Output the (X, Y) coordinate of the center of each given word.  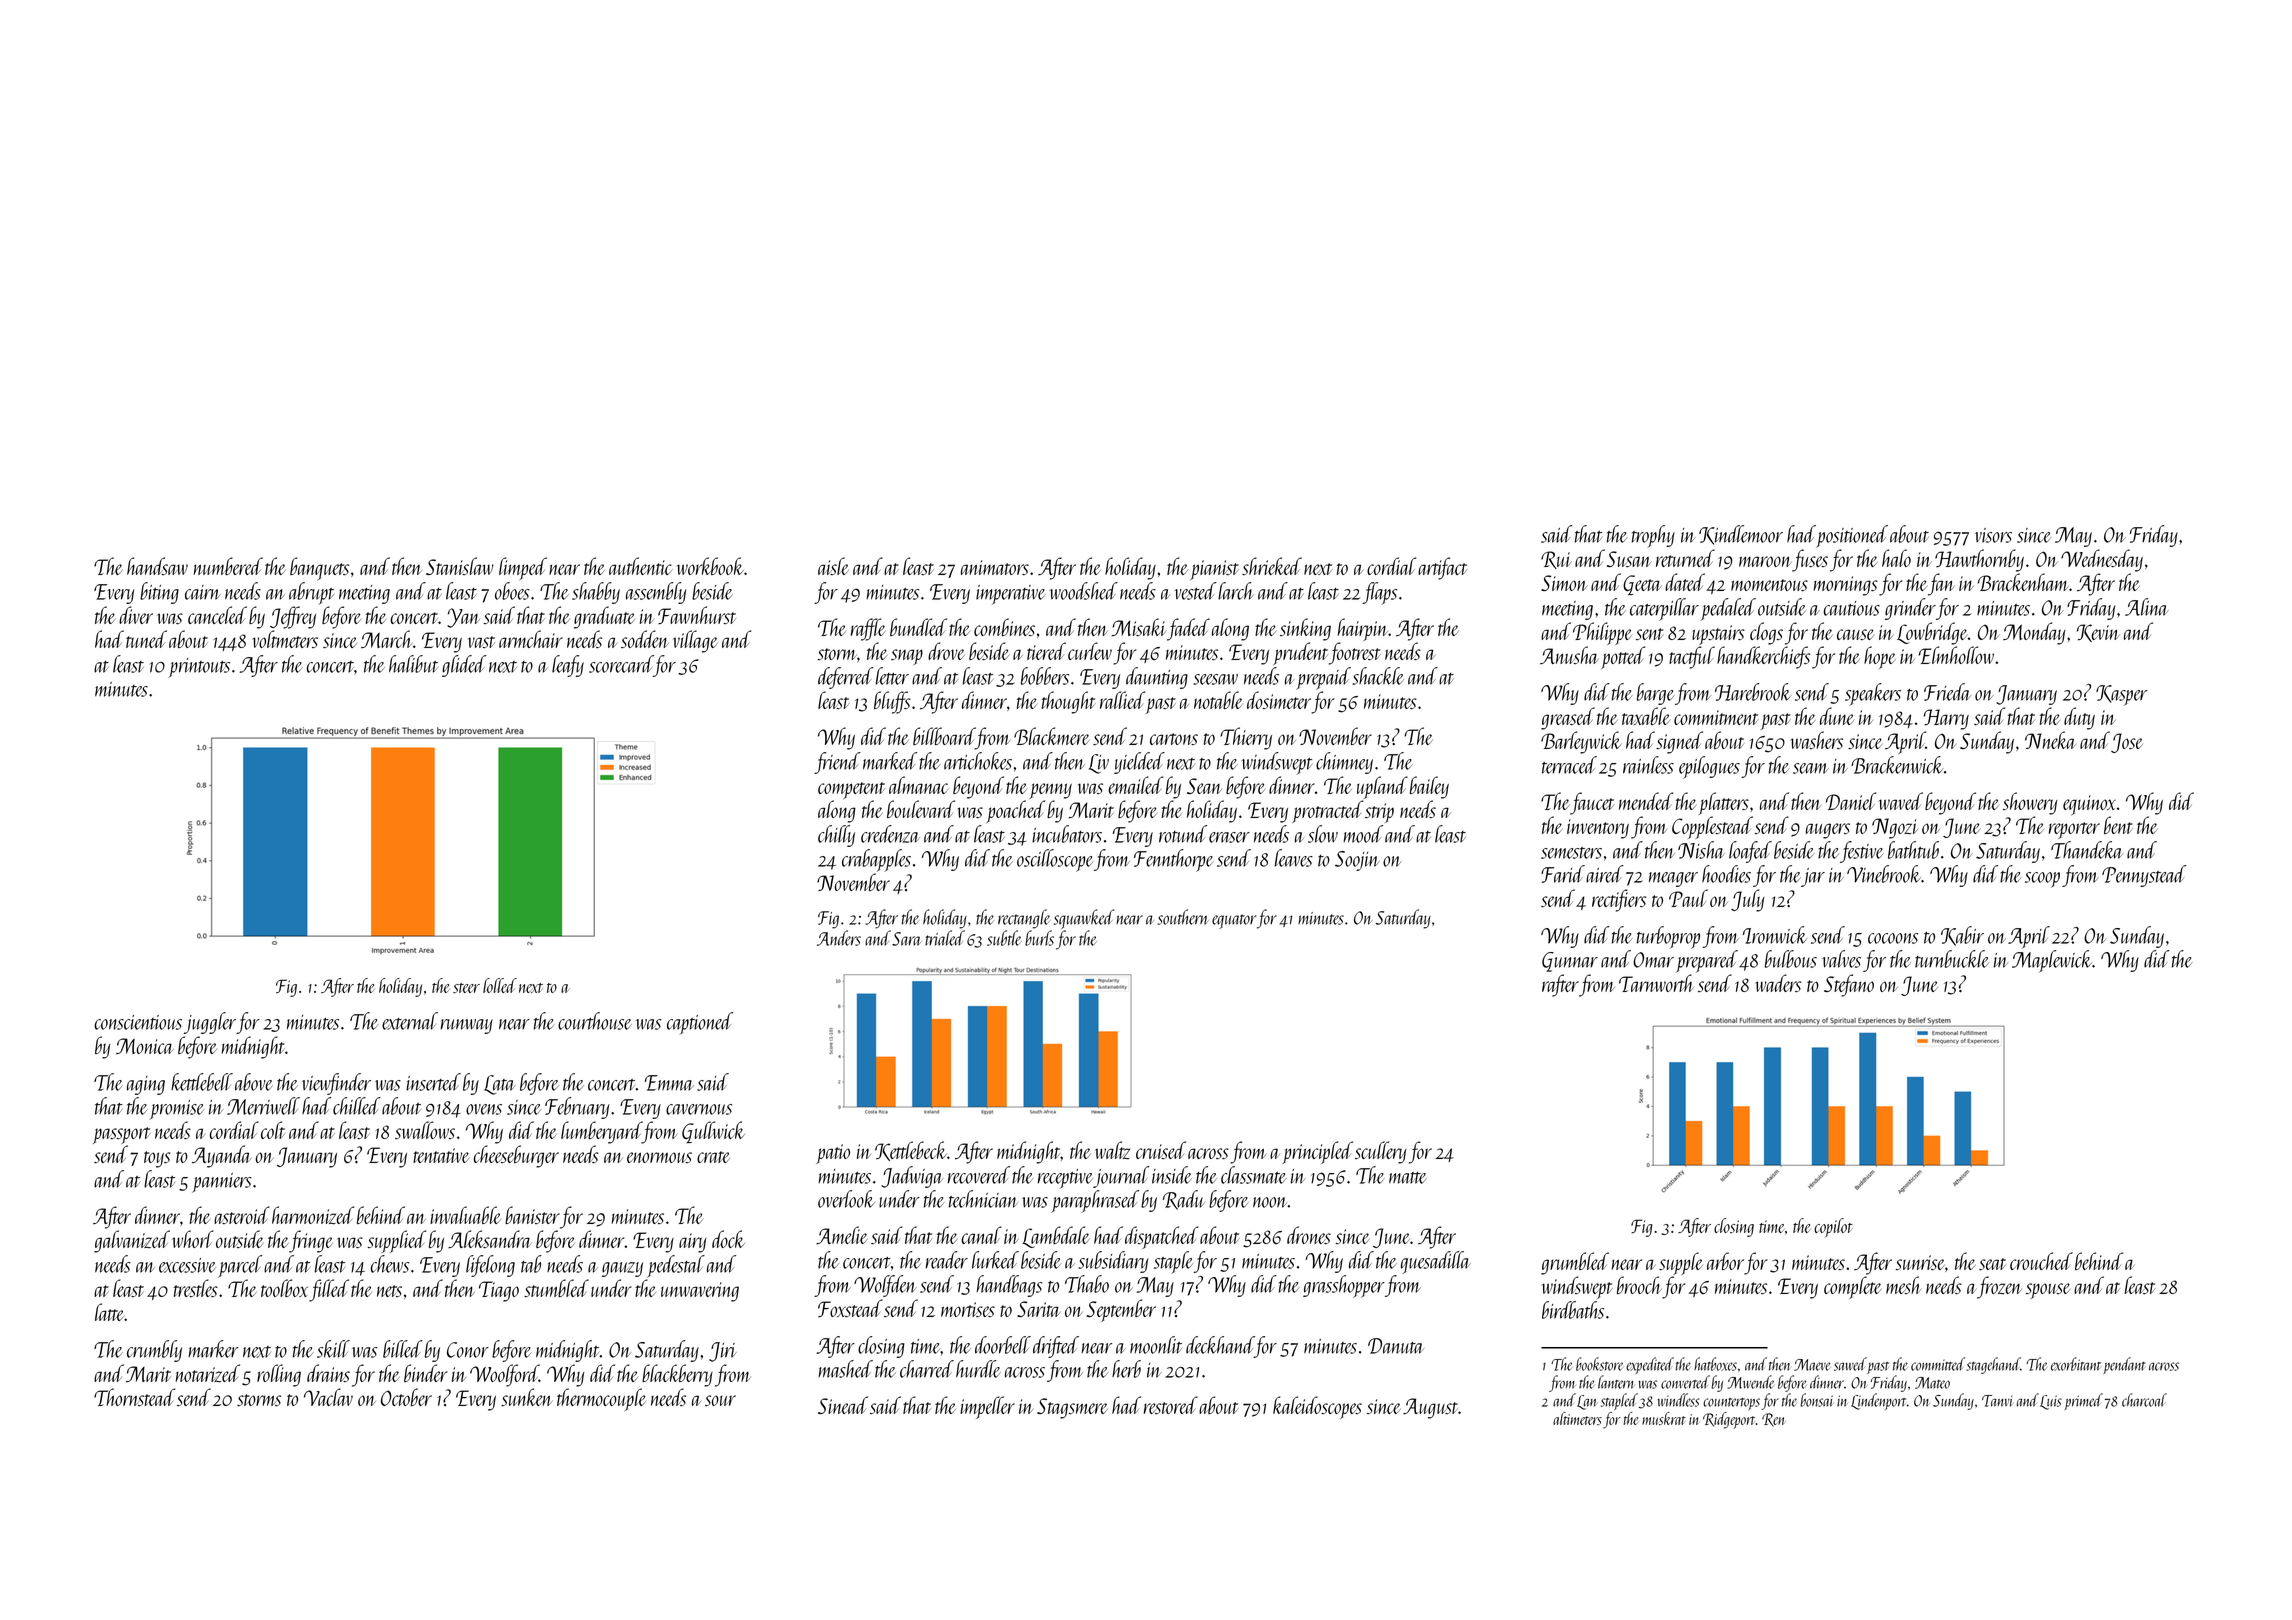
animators (995, 567)
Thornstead (134, 1397)
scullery (1381, 1152)
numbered (228, 566)
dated (1685, 582)
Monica (145, 1046)
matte (1408, 1178)
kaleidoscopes (1317, 1407)
